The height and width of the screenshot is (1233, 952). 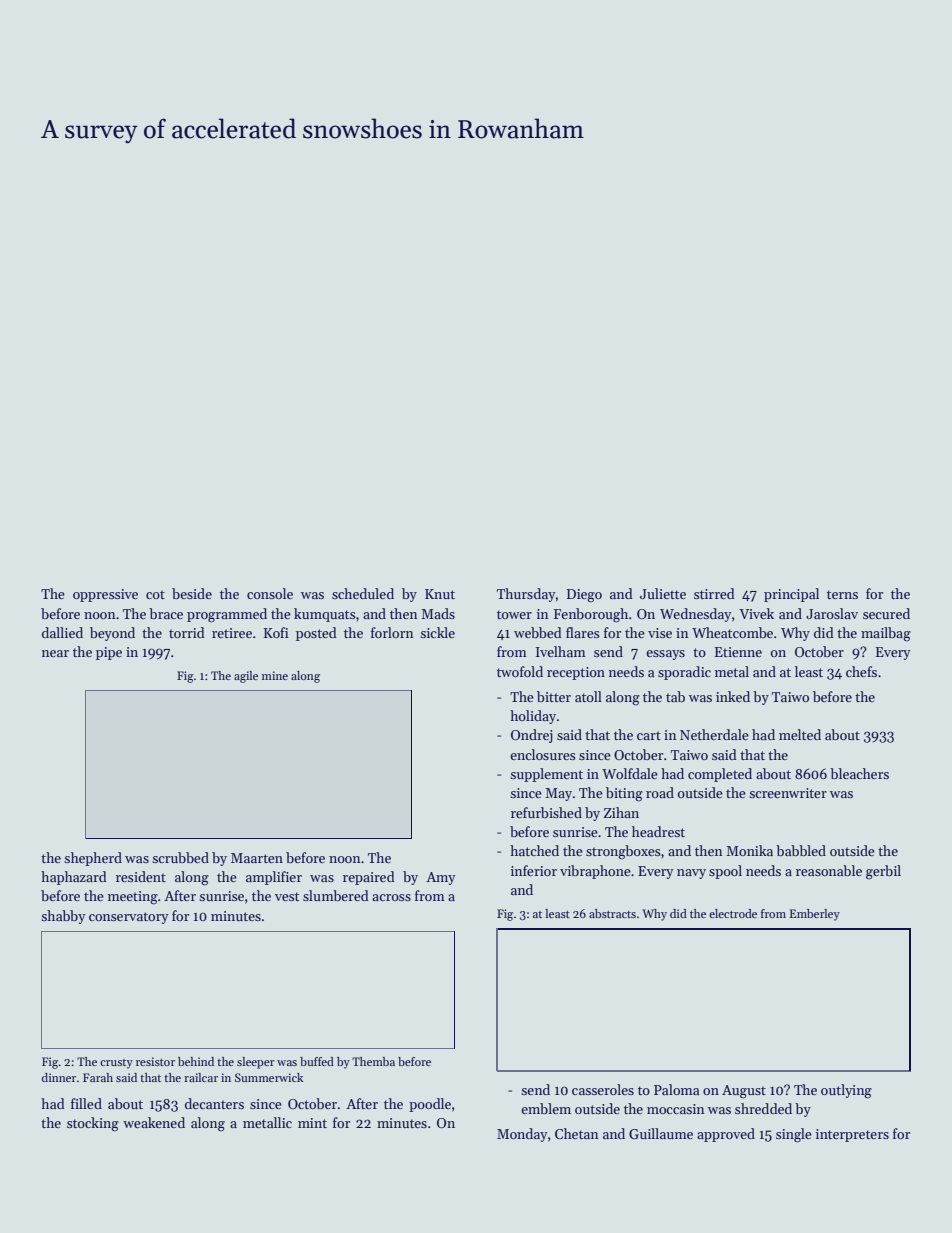 What do you see at coordinates (373, 1061) in the screenshot?
I see `Themba` at bounding box center [373, 1061].
